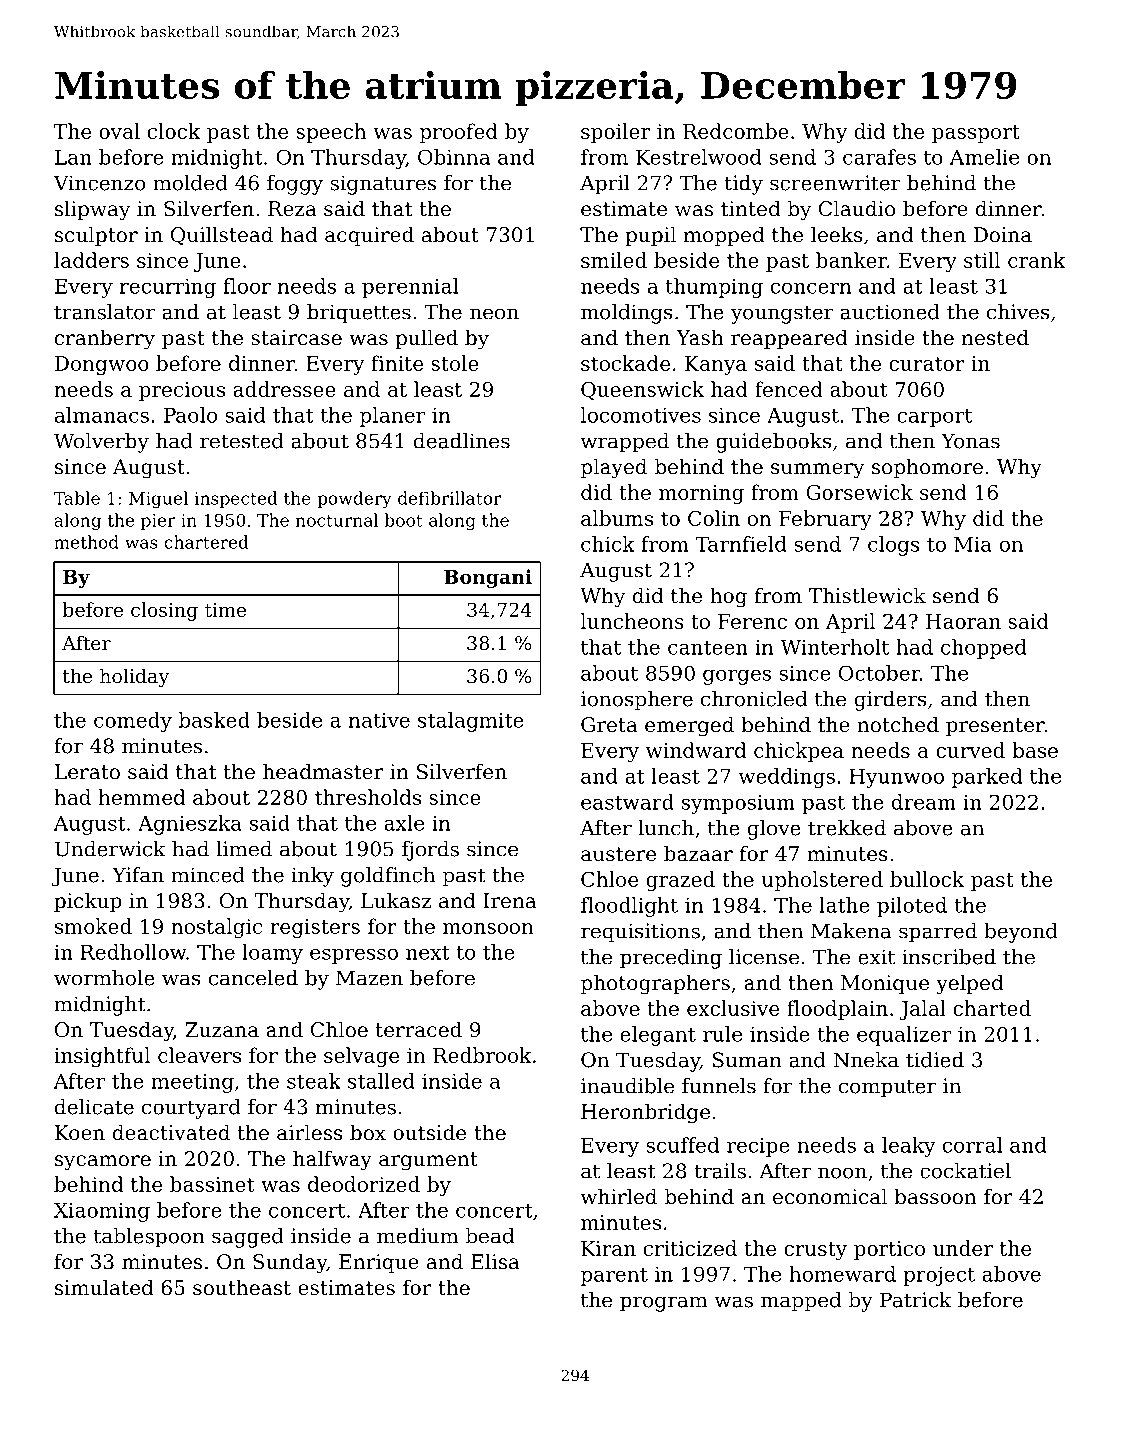 This page has width=1121, height=1451. Describe the element at coordinates (102, 1057) in the page. I see `insightful` at that location.
